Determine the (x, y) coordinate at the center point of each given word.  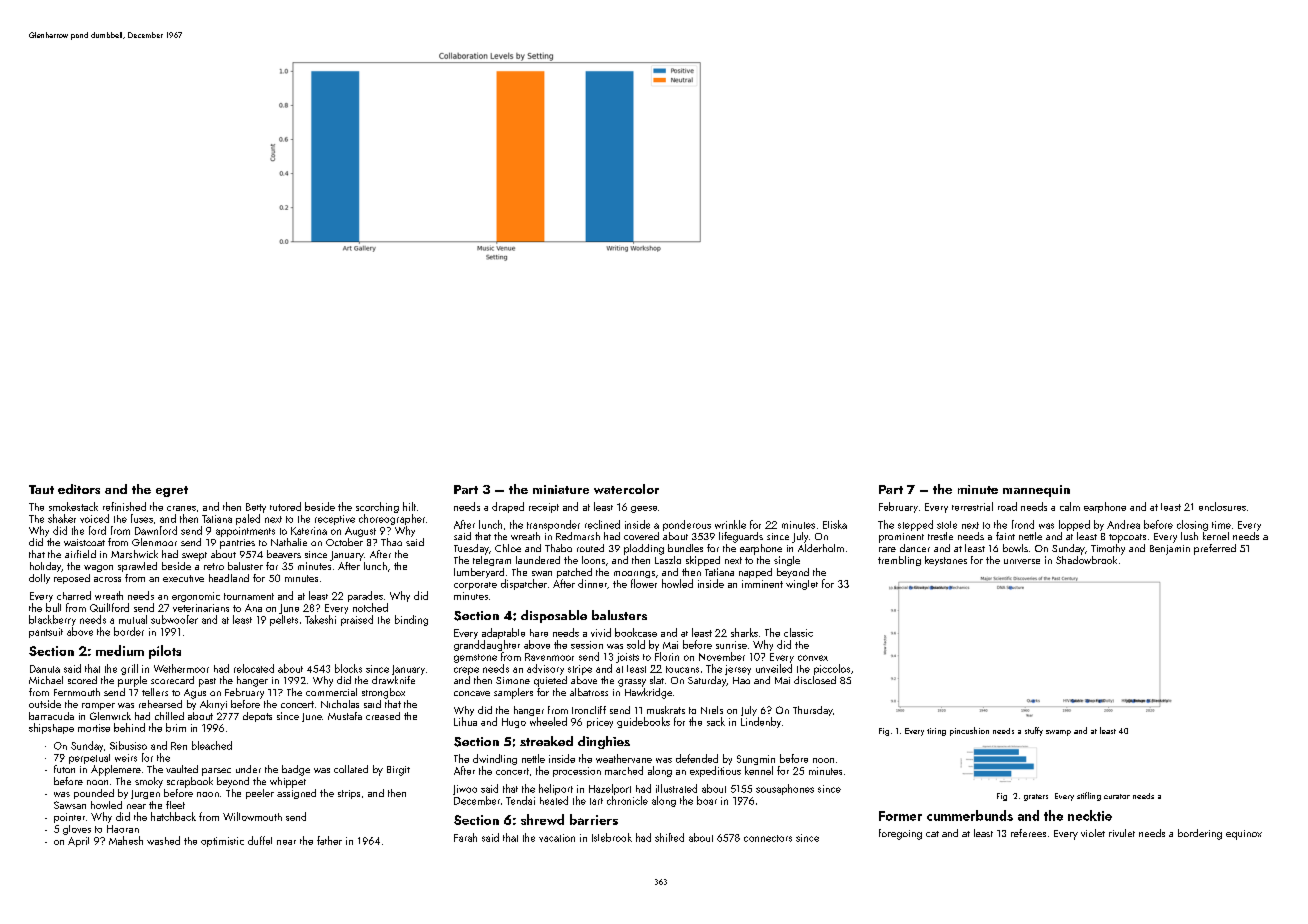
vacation (557, 838)
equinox (1244, 835)
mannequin (1036, 491)
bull (53, 607)
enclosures (1222, 506)
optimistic (222, 842)
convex (813, 658)
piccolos (832, 669)
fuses (142, 518)
